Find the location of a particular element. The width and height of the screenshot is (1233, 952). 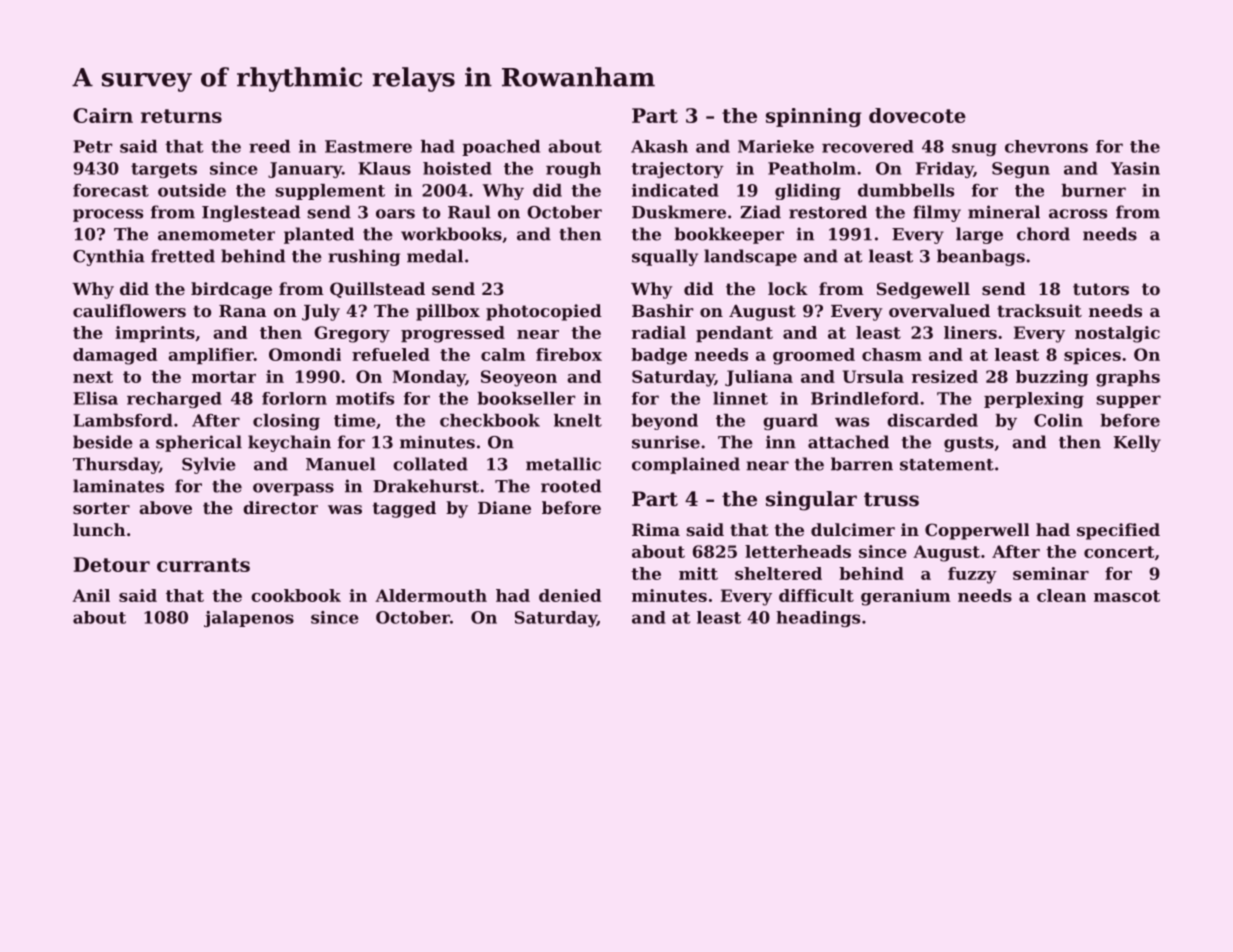

statement is located at coordinates (947, 465).
